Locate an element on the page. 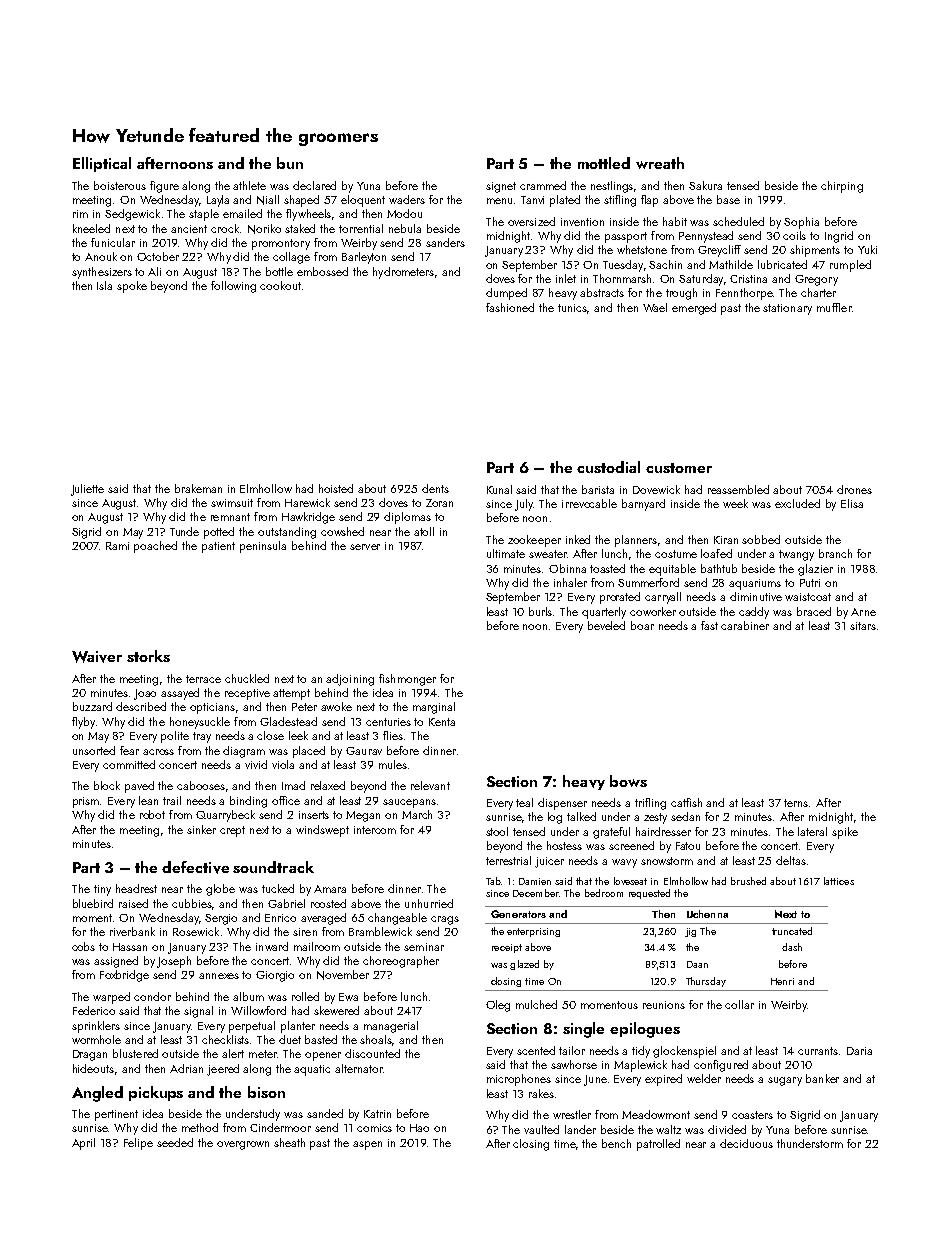 This image has height=1233, width=952. cowshed is located at coordinates (342, 531).
